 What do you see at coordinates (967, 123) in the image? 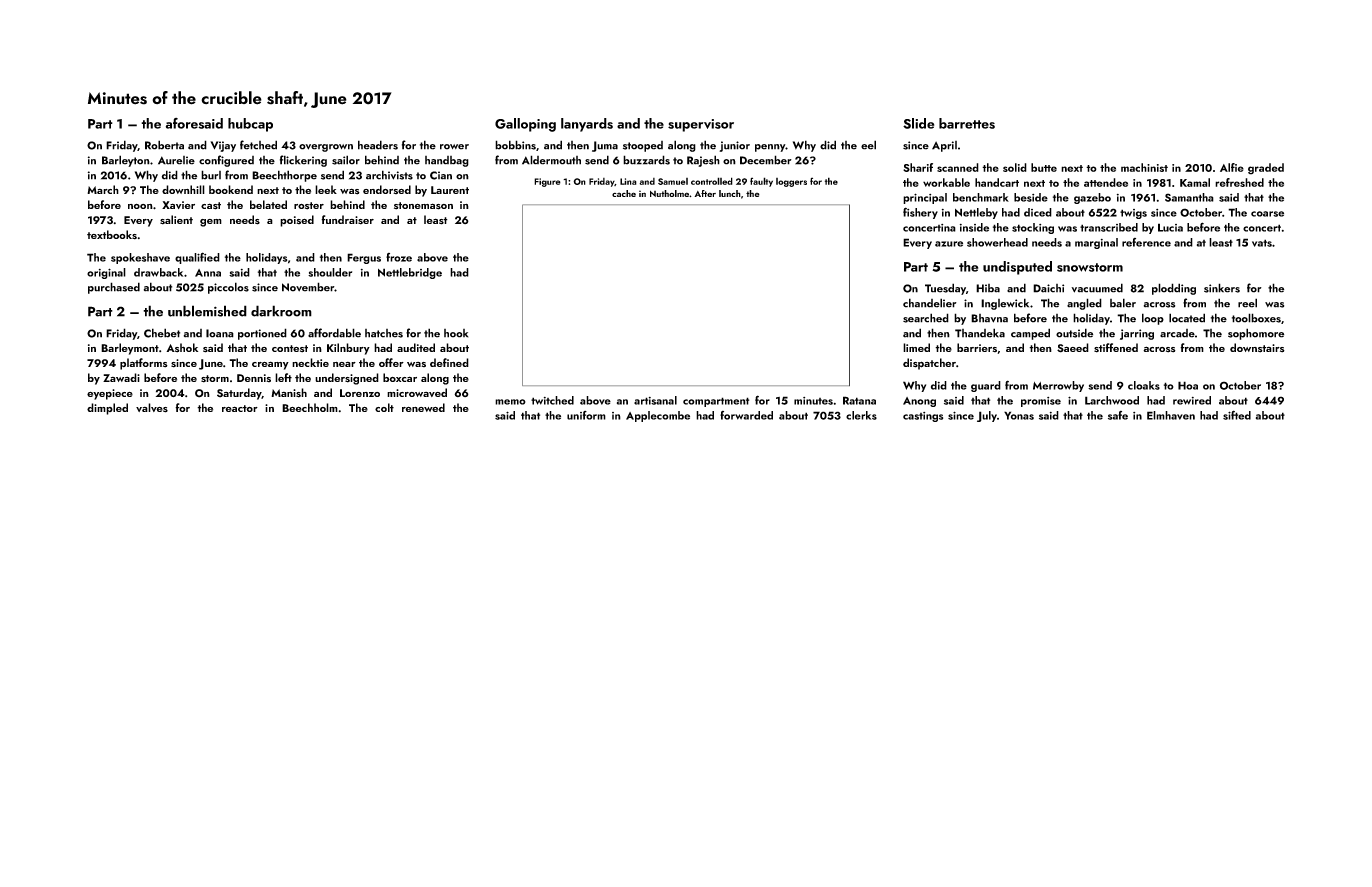
I see `barrettes` at bounding box center [967, 123].
